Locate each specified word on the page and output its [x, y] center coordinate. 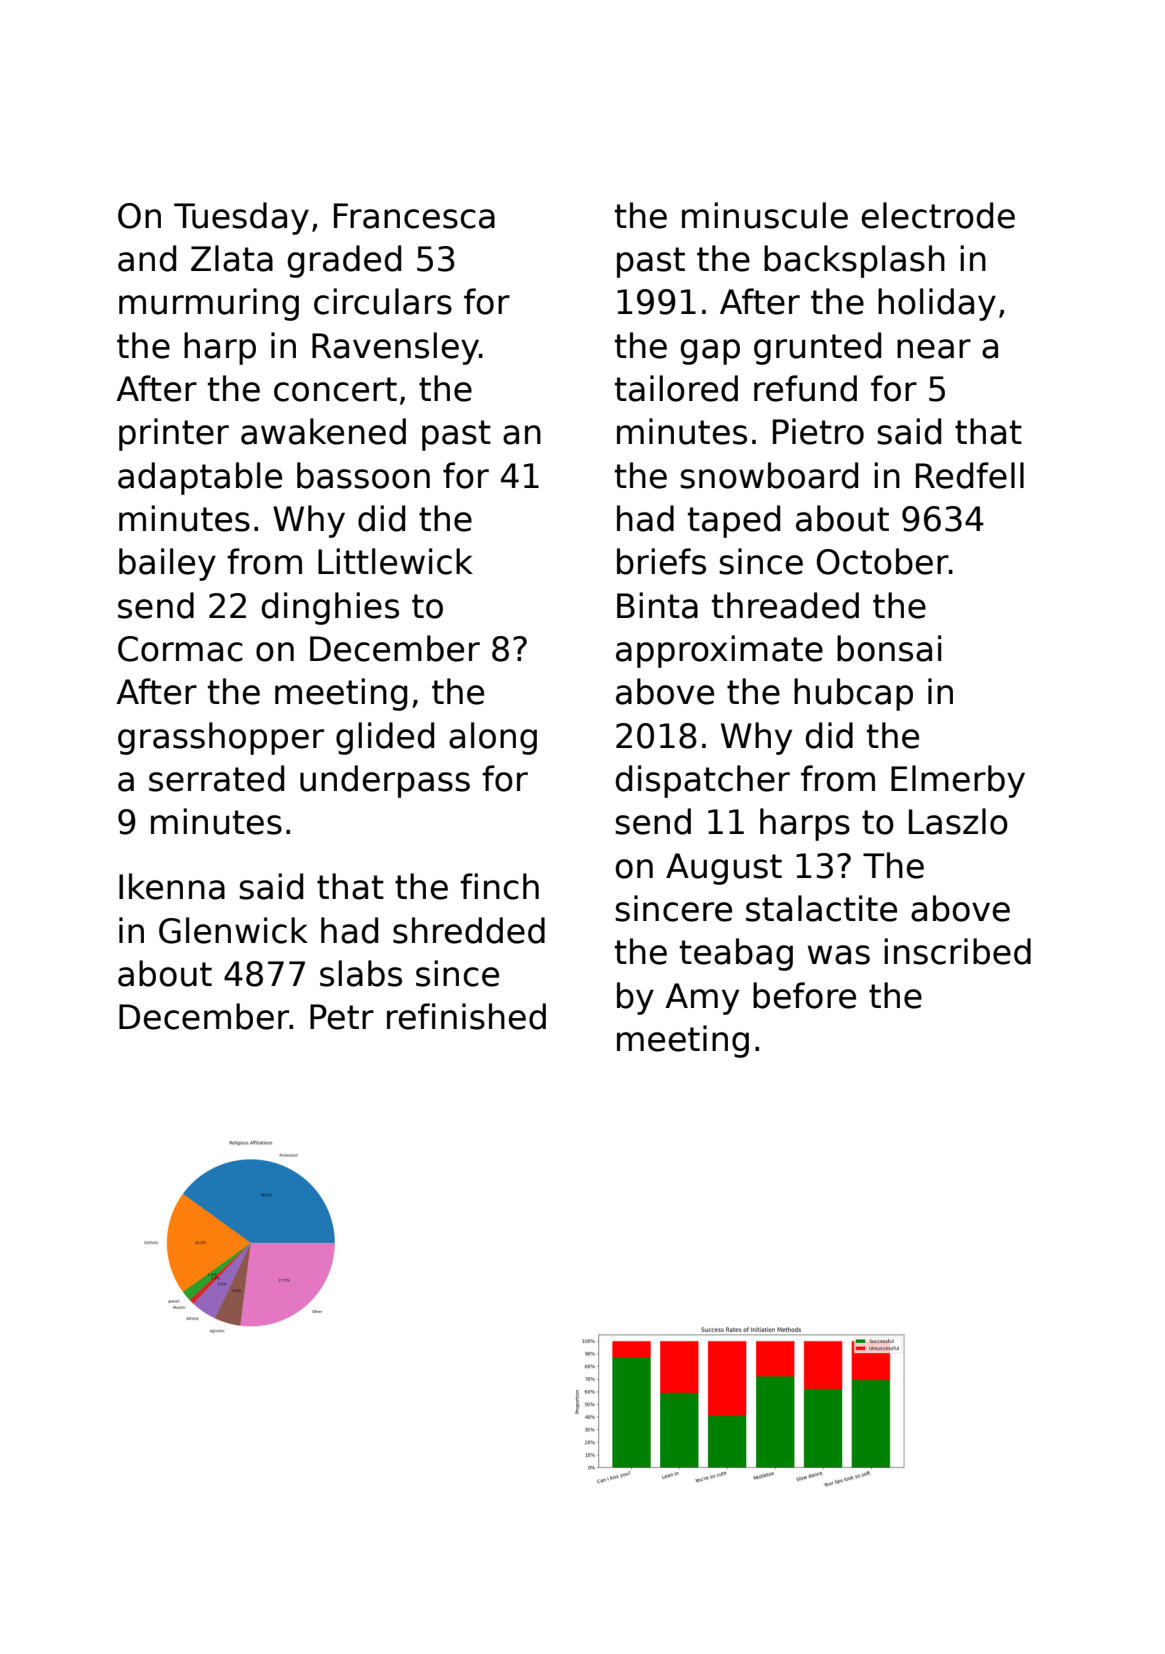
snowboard [769, 475]
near [934, 349]
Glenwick [233, 930]
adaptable [200, 478]
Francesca [414, 216]
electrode [938, 215]
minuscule [765, 215]
